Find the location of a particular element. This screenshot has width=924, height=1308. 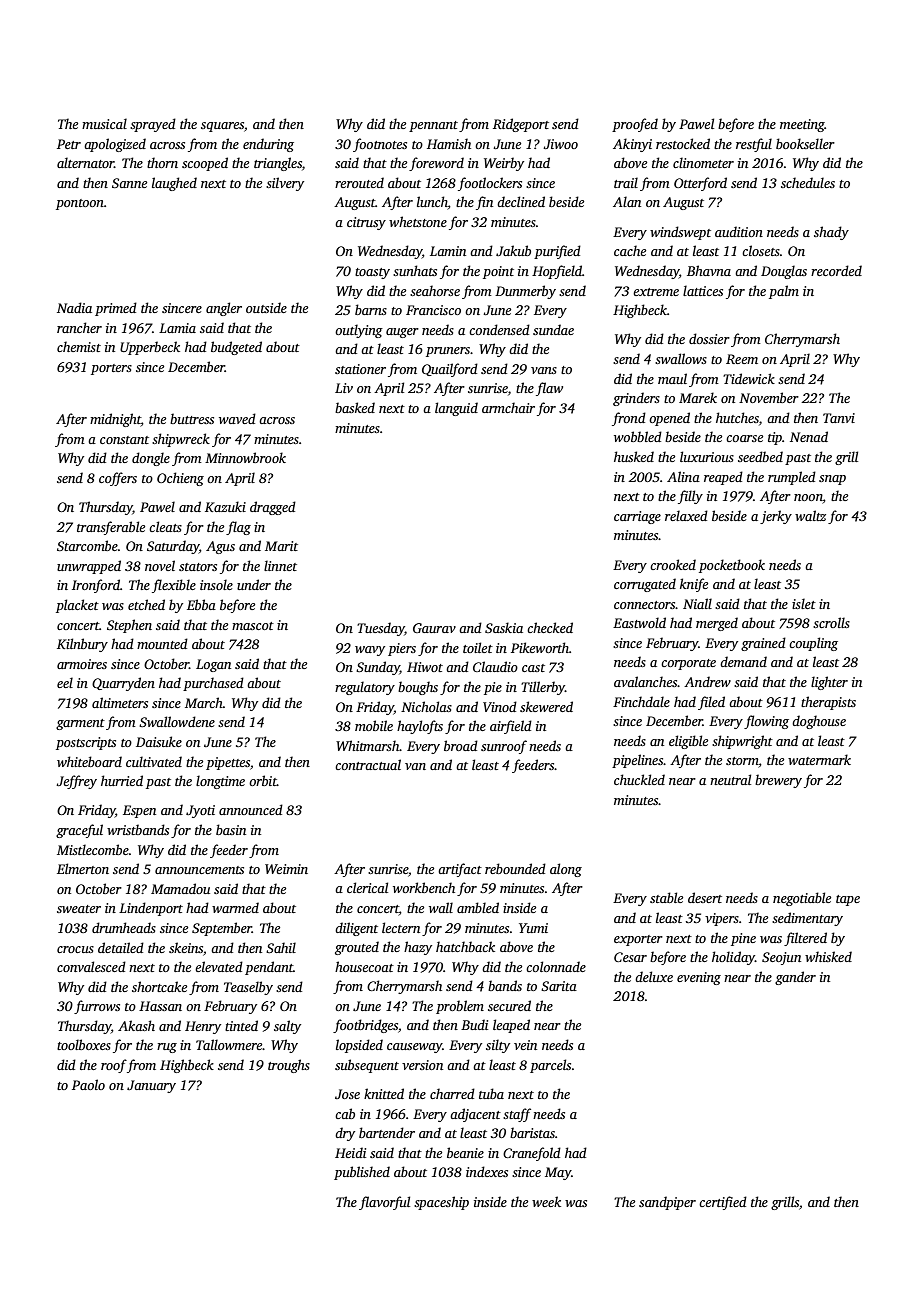

stationer is located at coordinates (360, 369).
